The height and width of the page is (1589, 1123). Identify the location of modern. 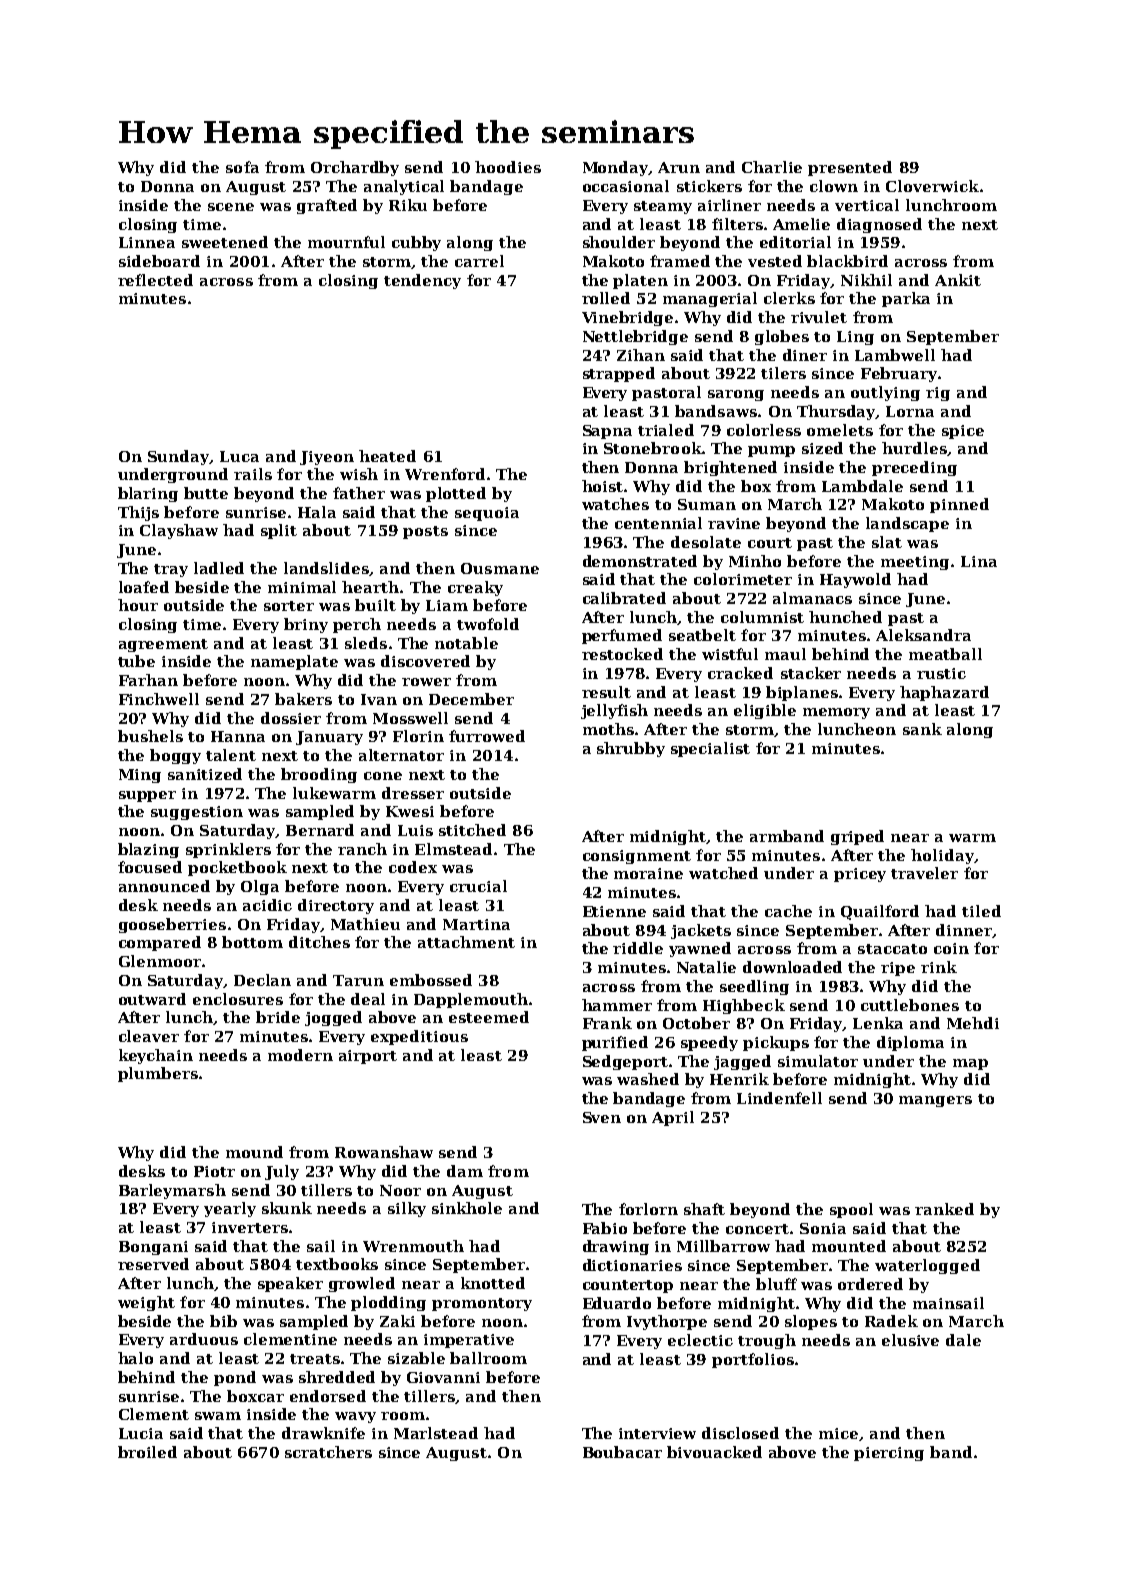
(300, 1055).
